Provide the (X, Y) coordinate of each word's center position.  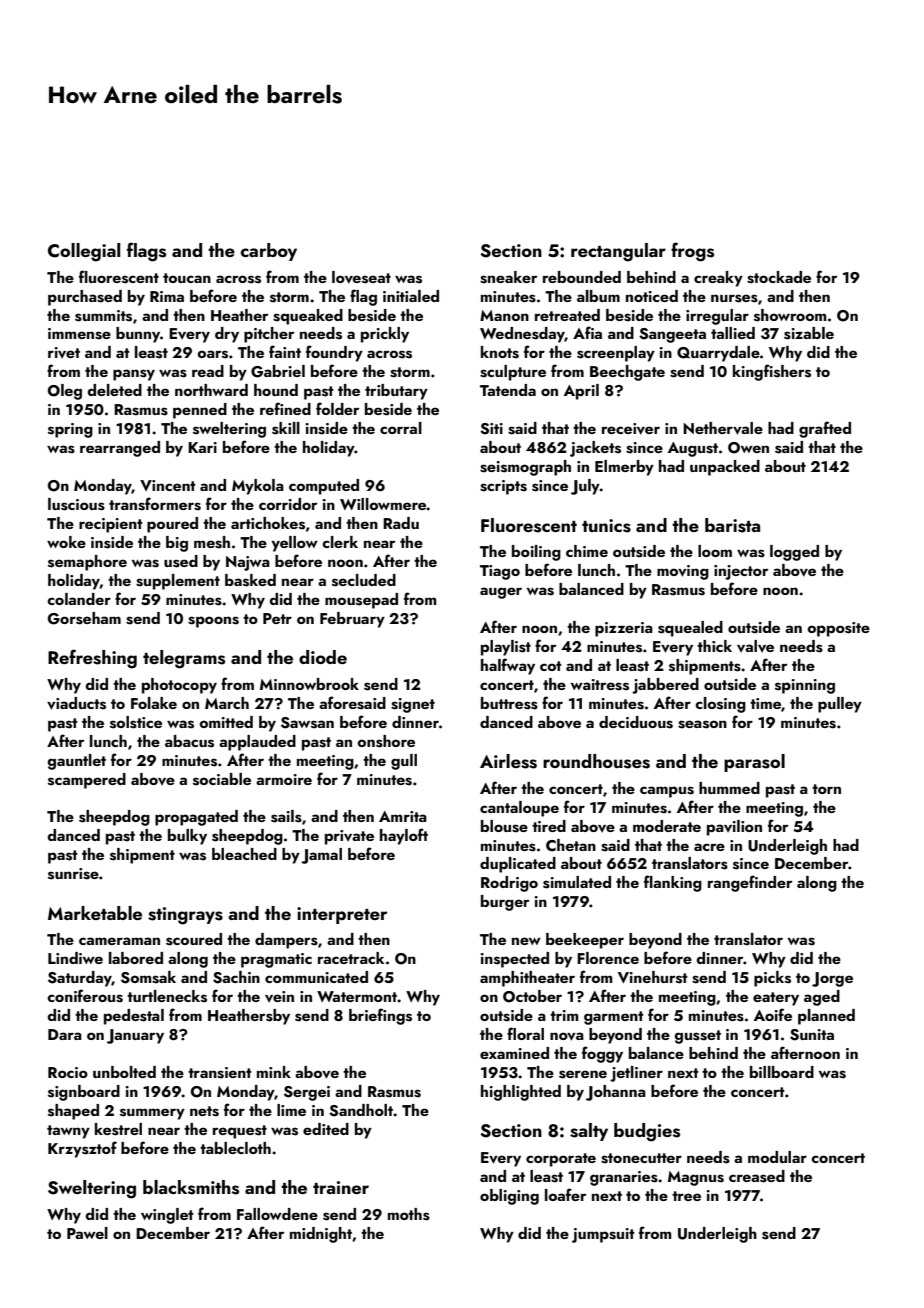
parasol (754, 763)
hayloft (404, 836)
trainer (341, 1187)
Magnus (696, 1178)
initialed (411, 296)
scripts (503, 487)
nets (204, 1111)
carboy (269, 252)
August (693, 449)
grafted (825, 429)
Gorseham (84, 618)
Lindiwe (75, 958)
